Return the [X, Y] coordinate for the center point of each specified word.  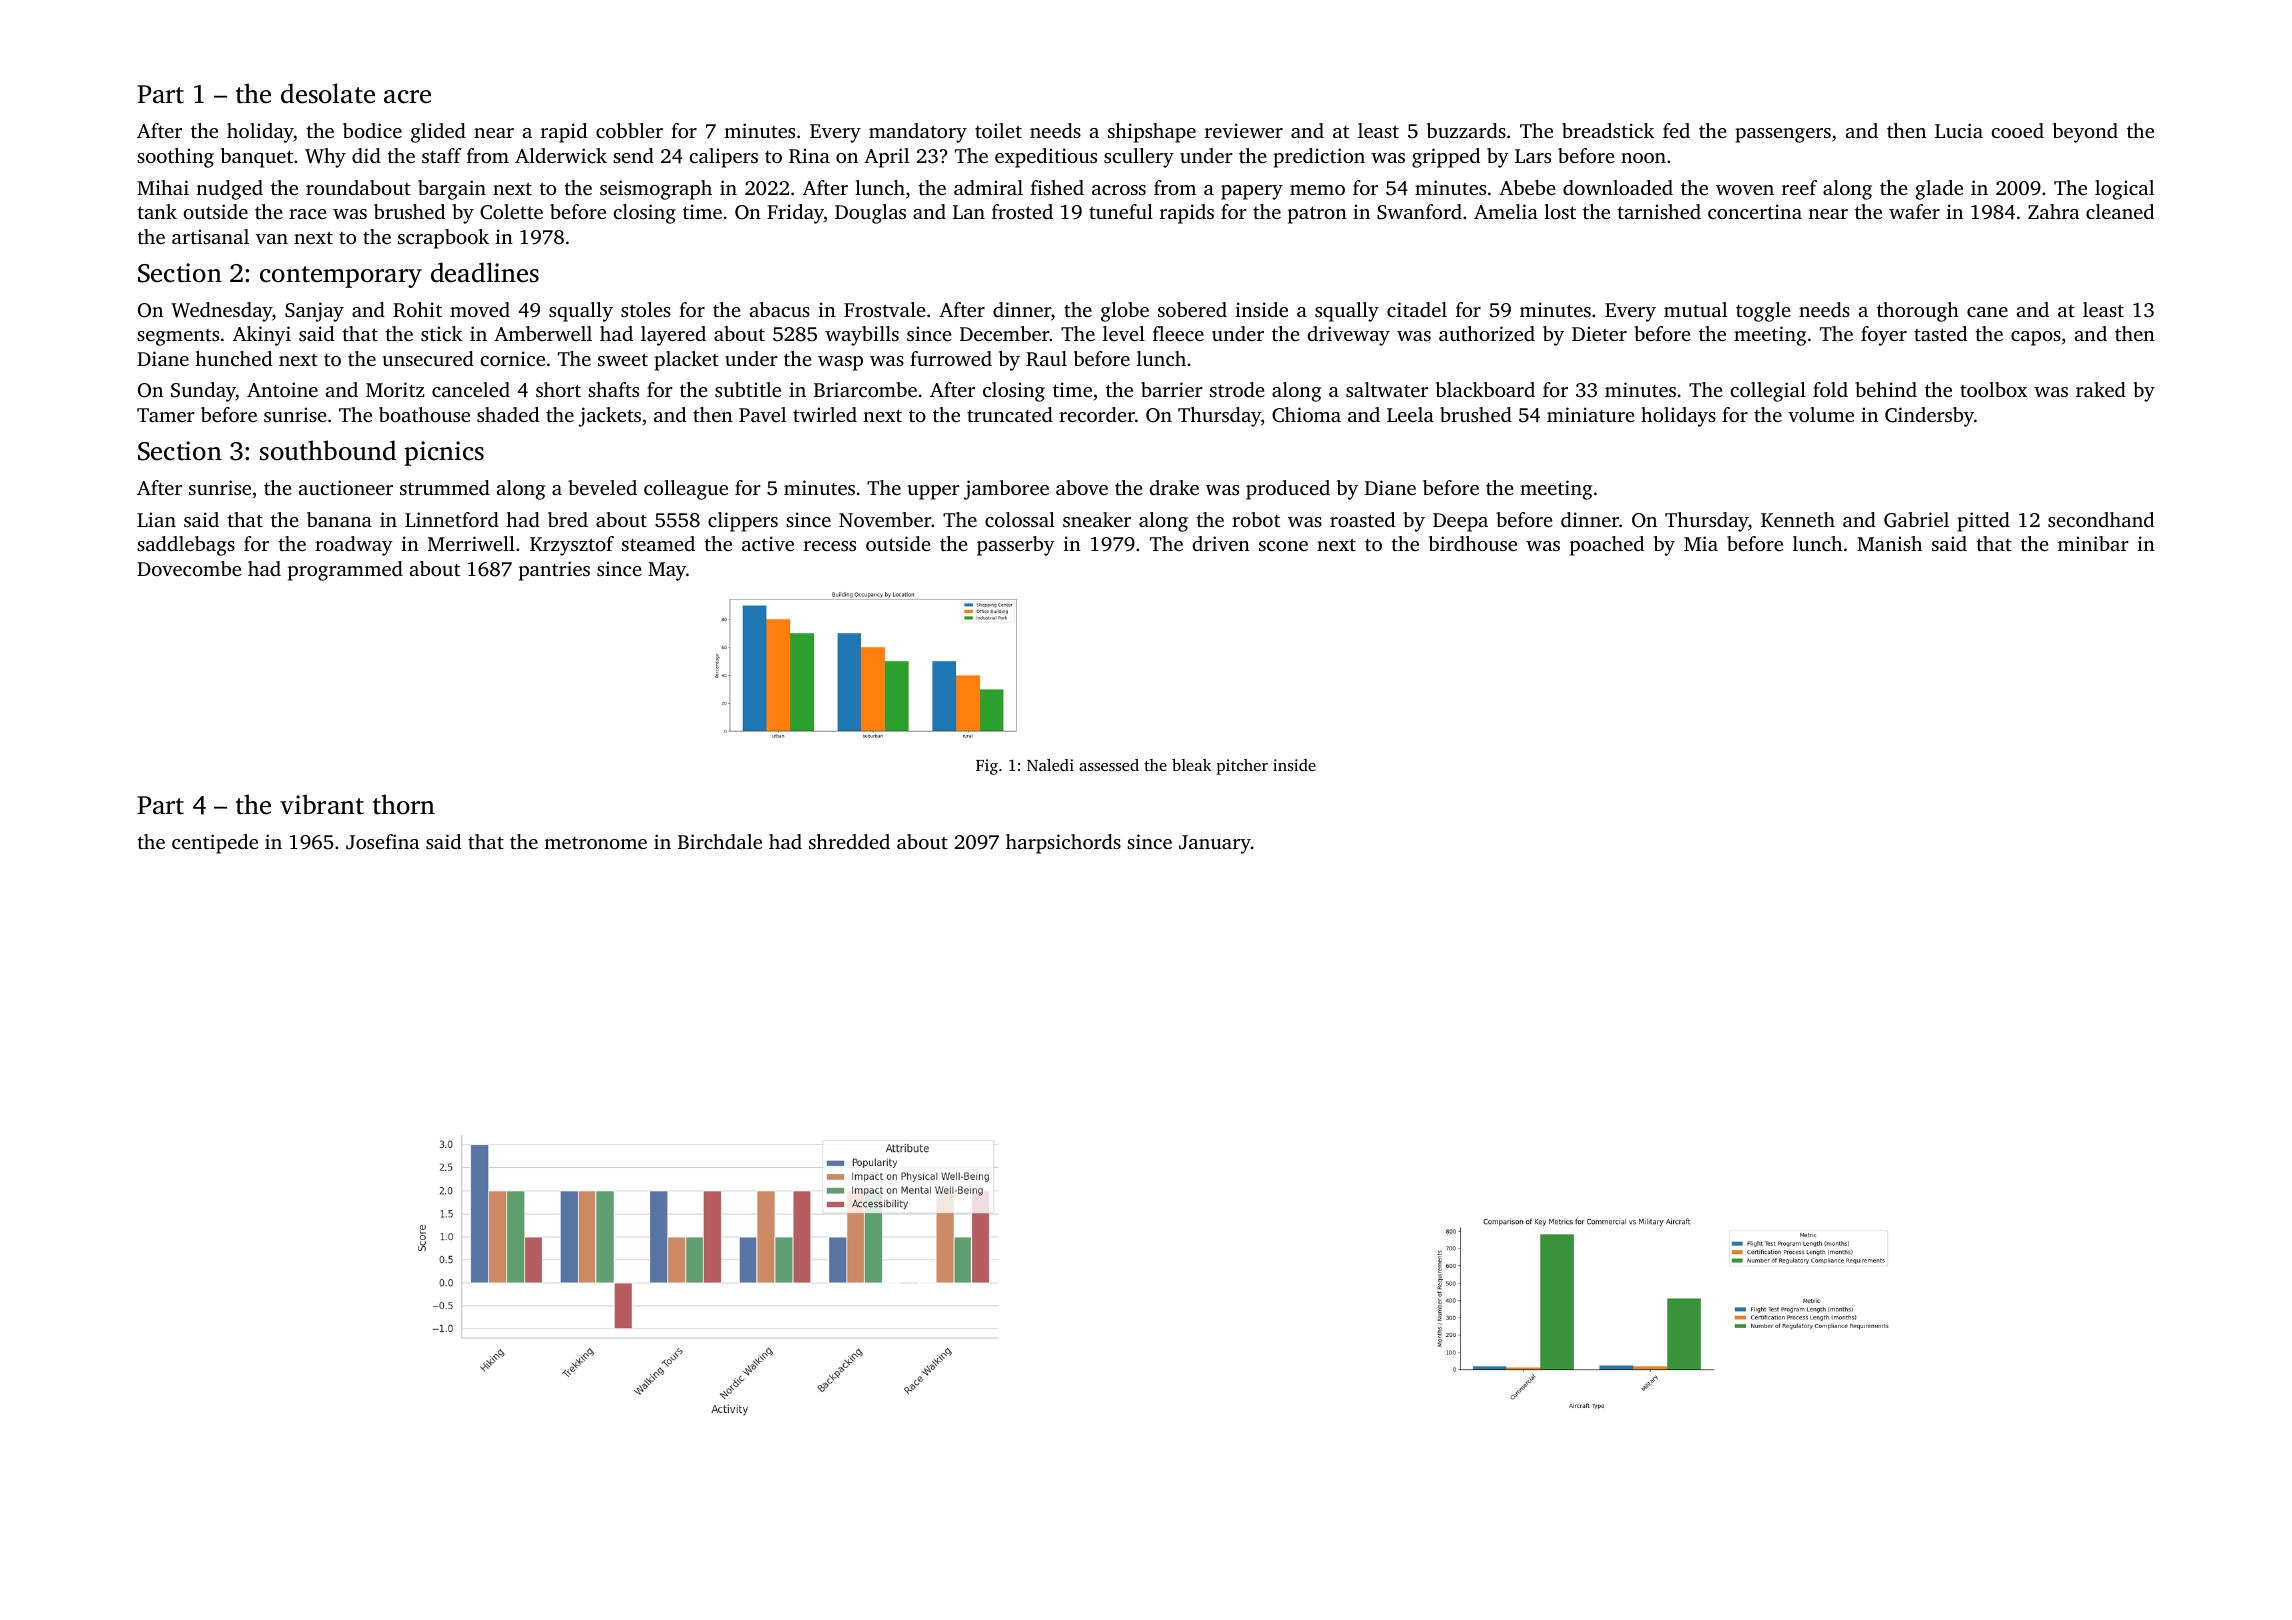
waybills [862, 336]
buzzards [1466, 130]
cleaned [2120, 211]
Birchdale [720, 841]
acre [407, 97]
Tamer [166, 415]
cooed [2017, 130]
